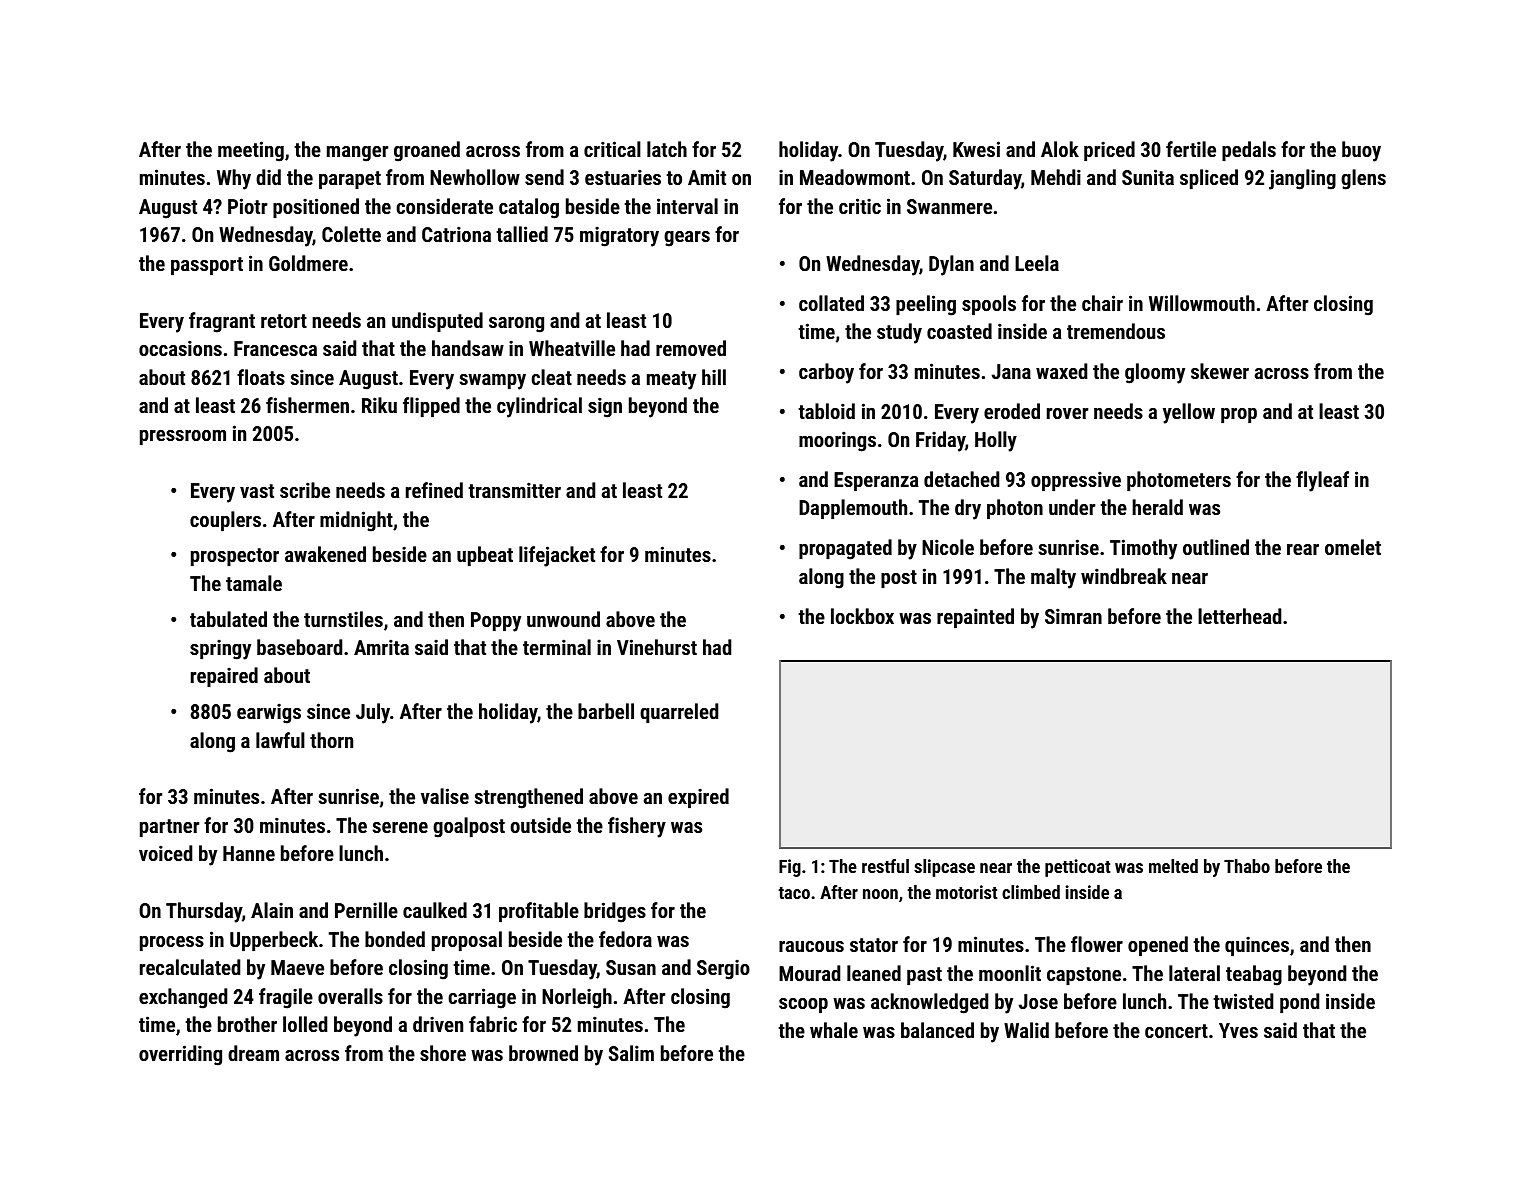 This image has height=1183, width=1531. Describe the element at coordinates (1102, 303) in the image. I see `chair` at that location.
